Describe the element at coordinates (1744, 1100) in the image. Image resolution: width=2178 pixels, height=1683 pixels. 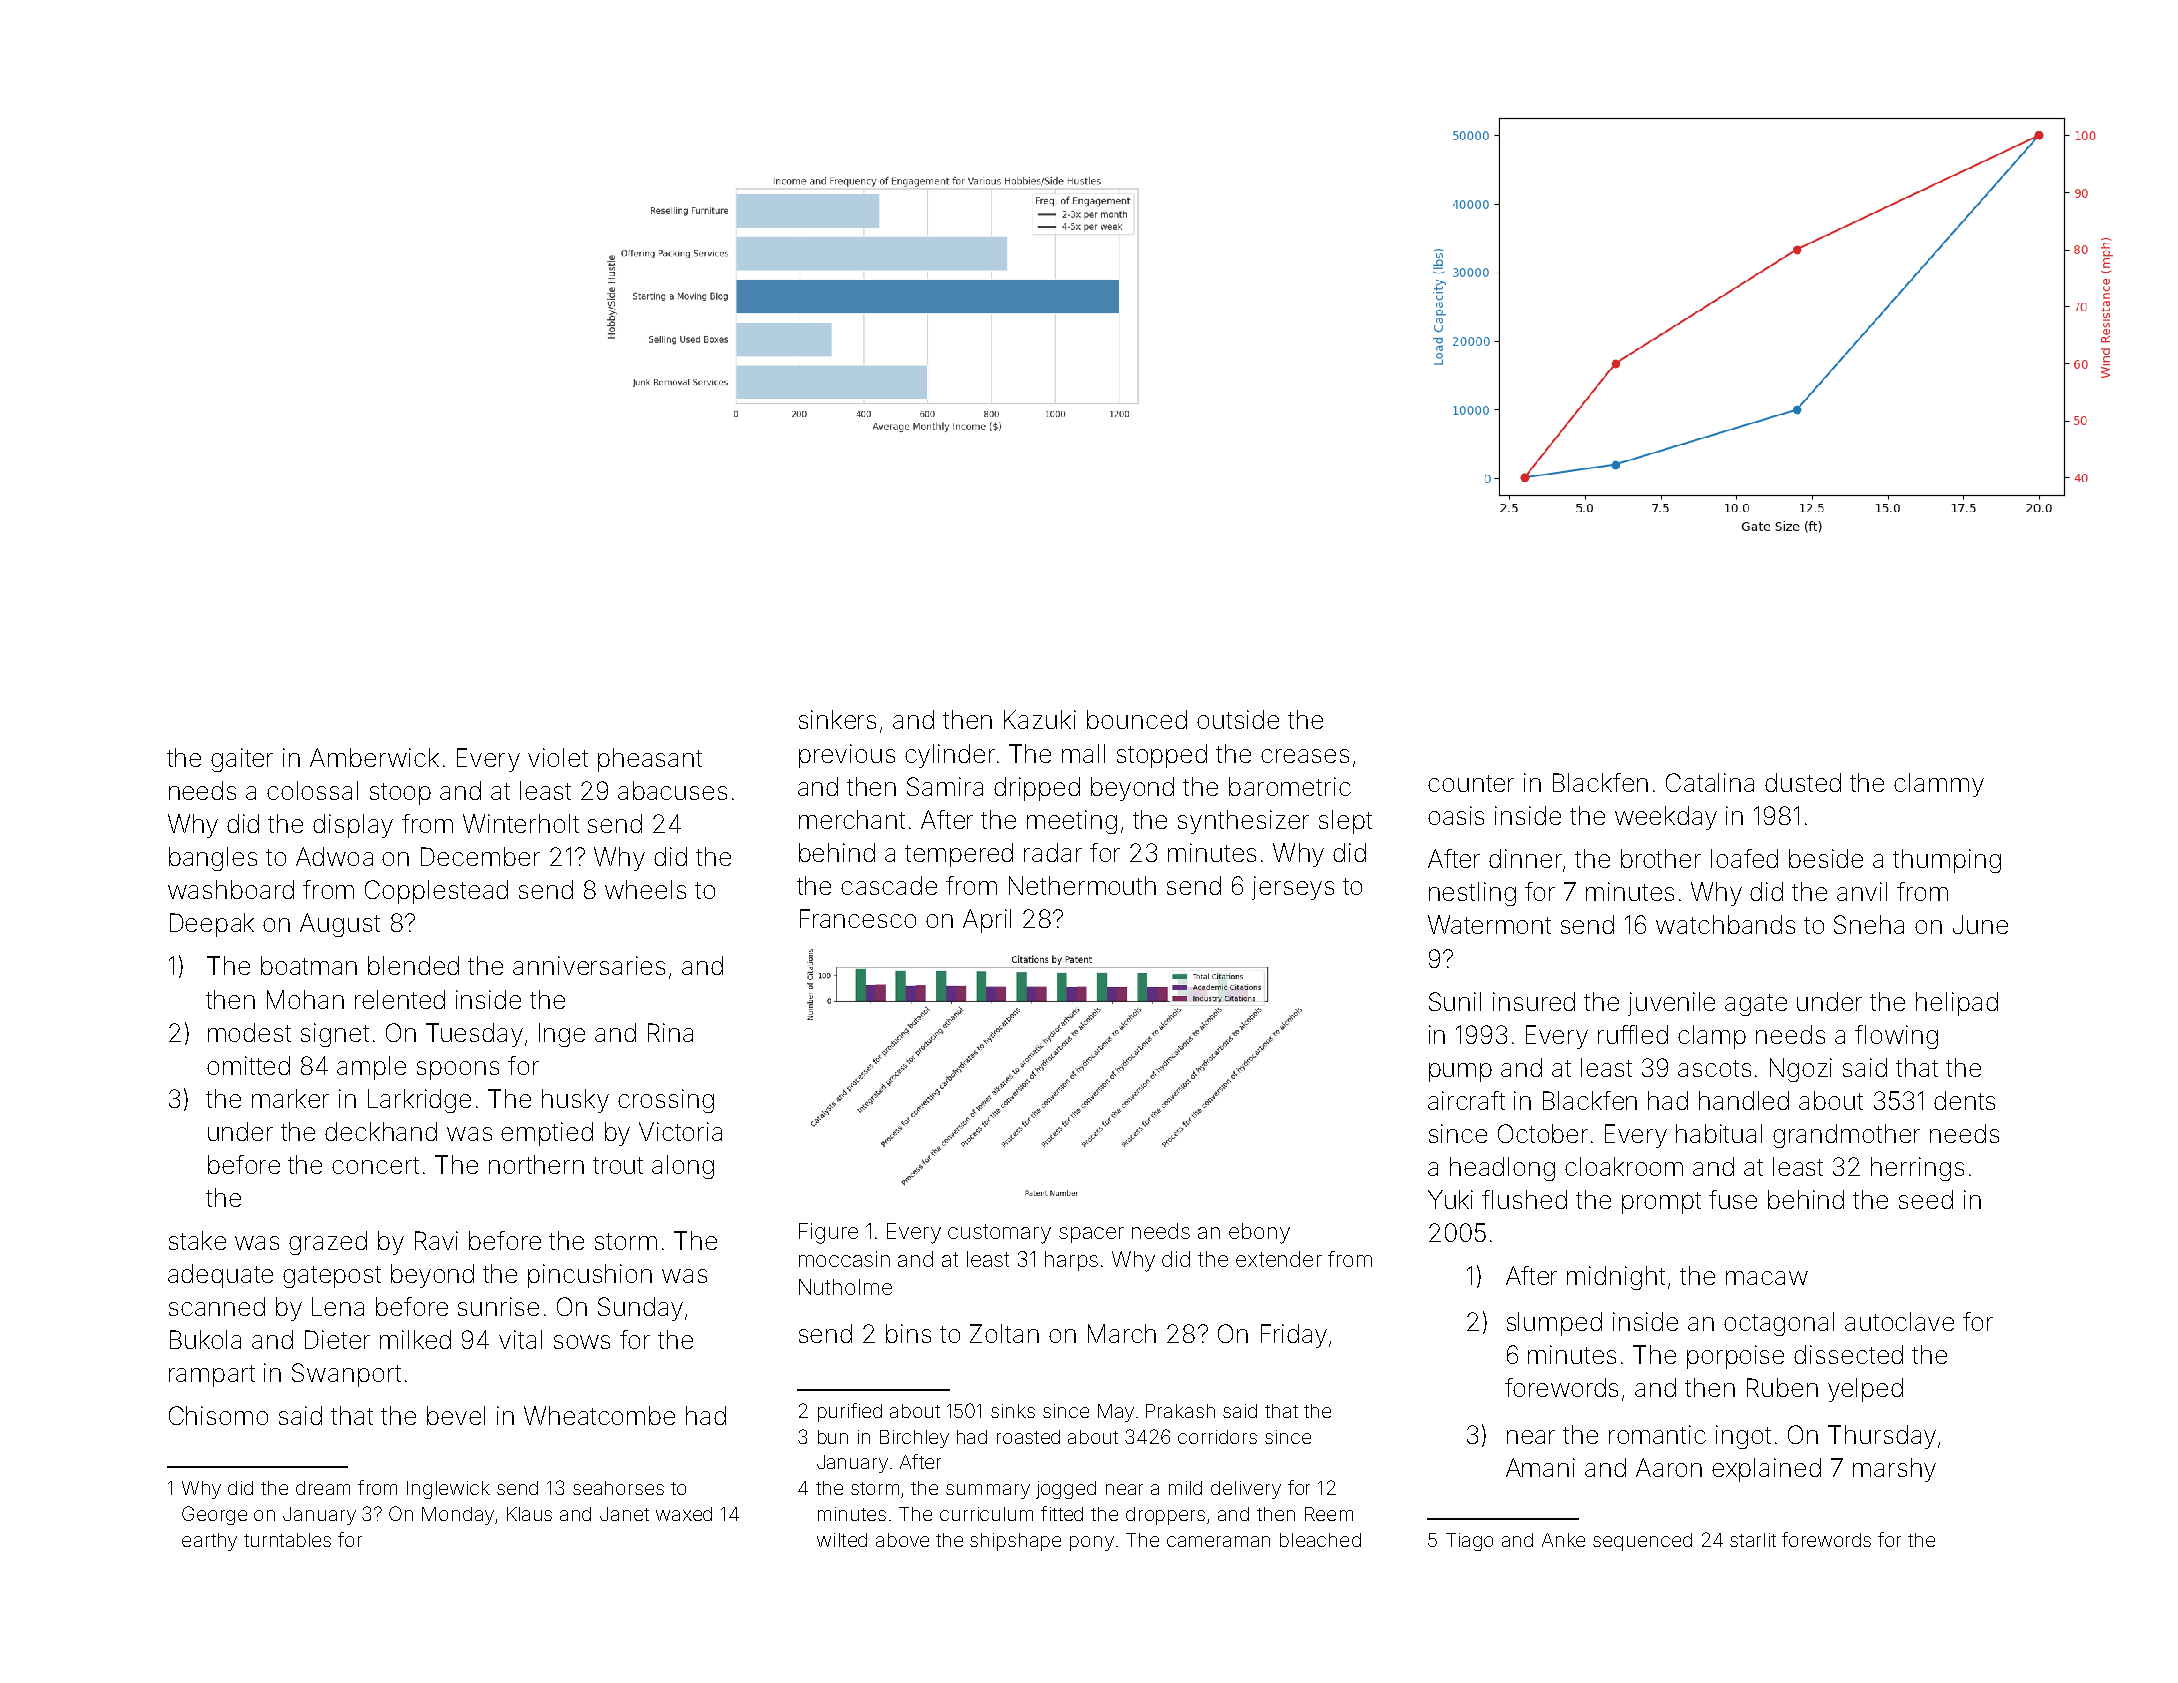
I see `handled` at that location.
